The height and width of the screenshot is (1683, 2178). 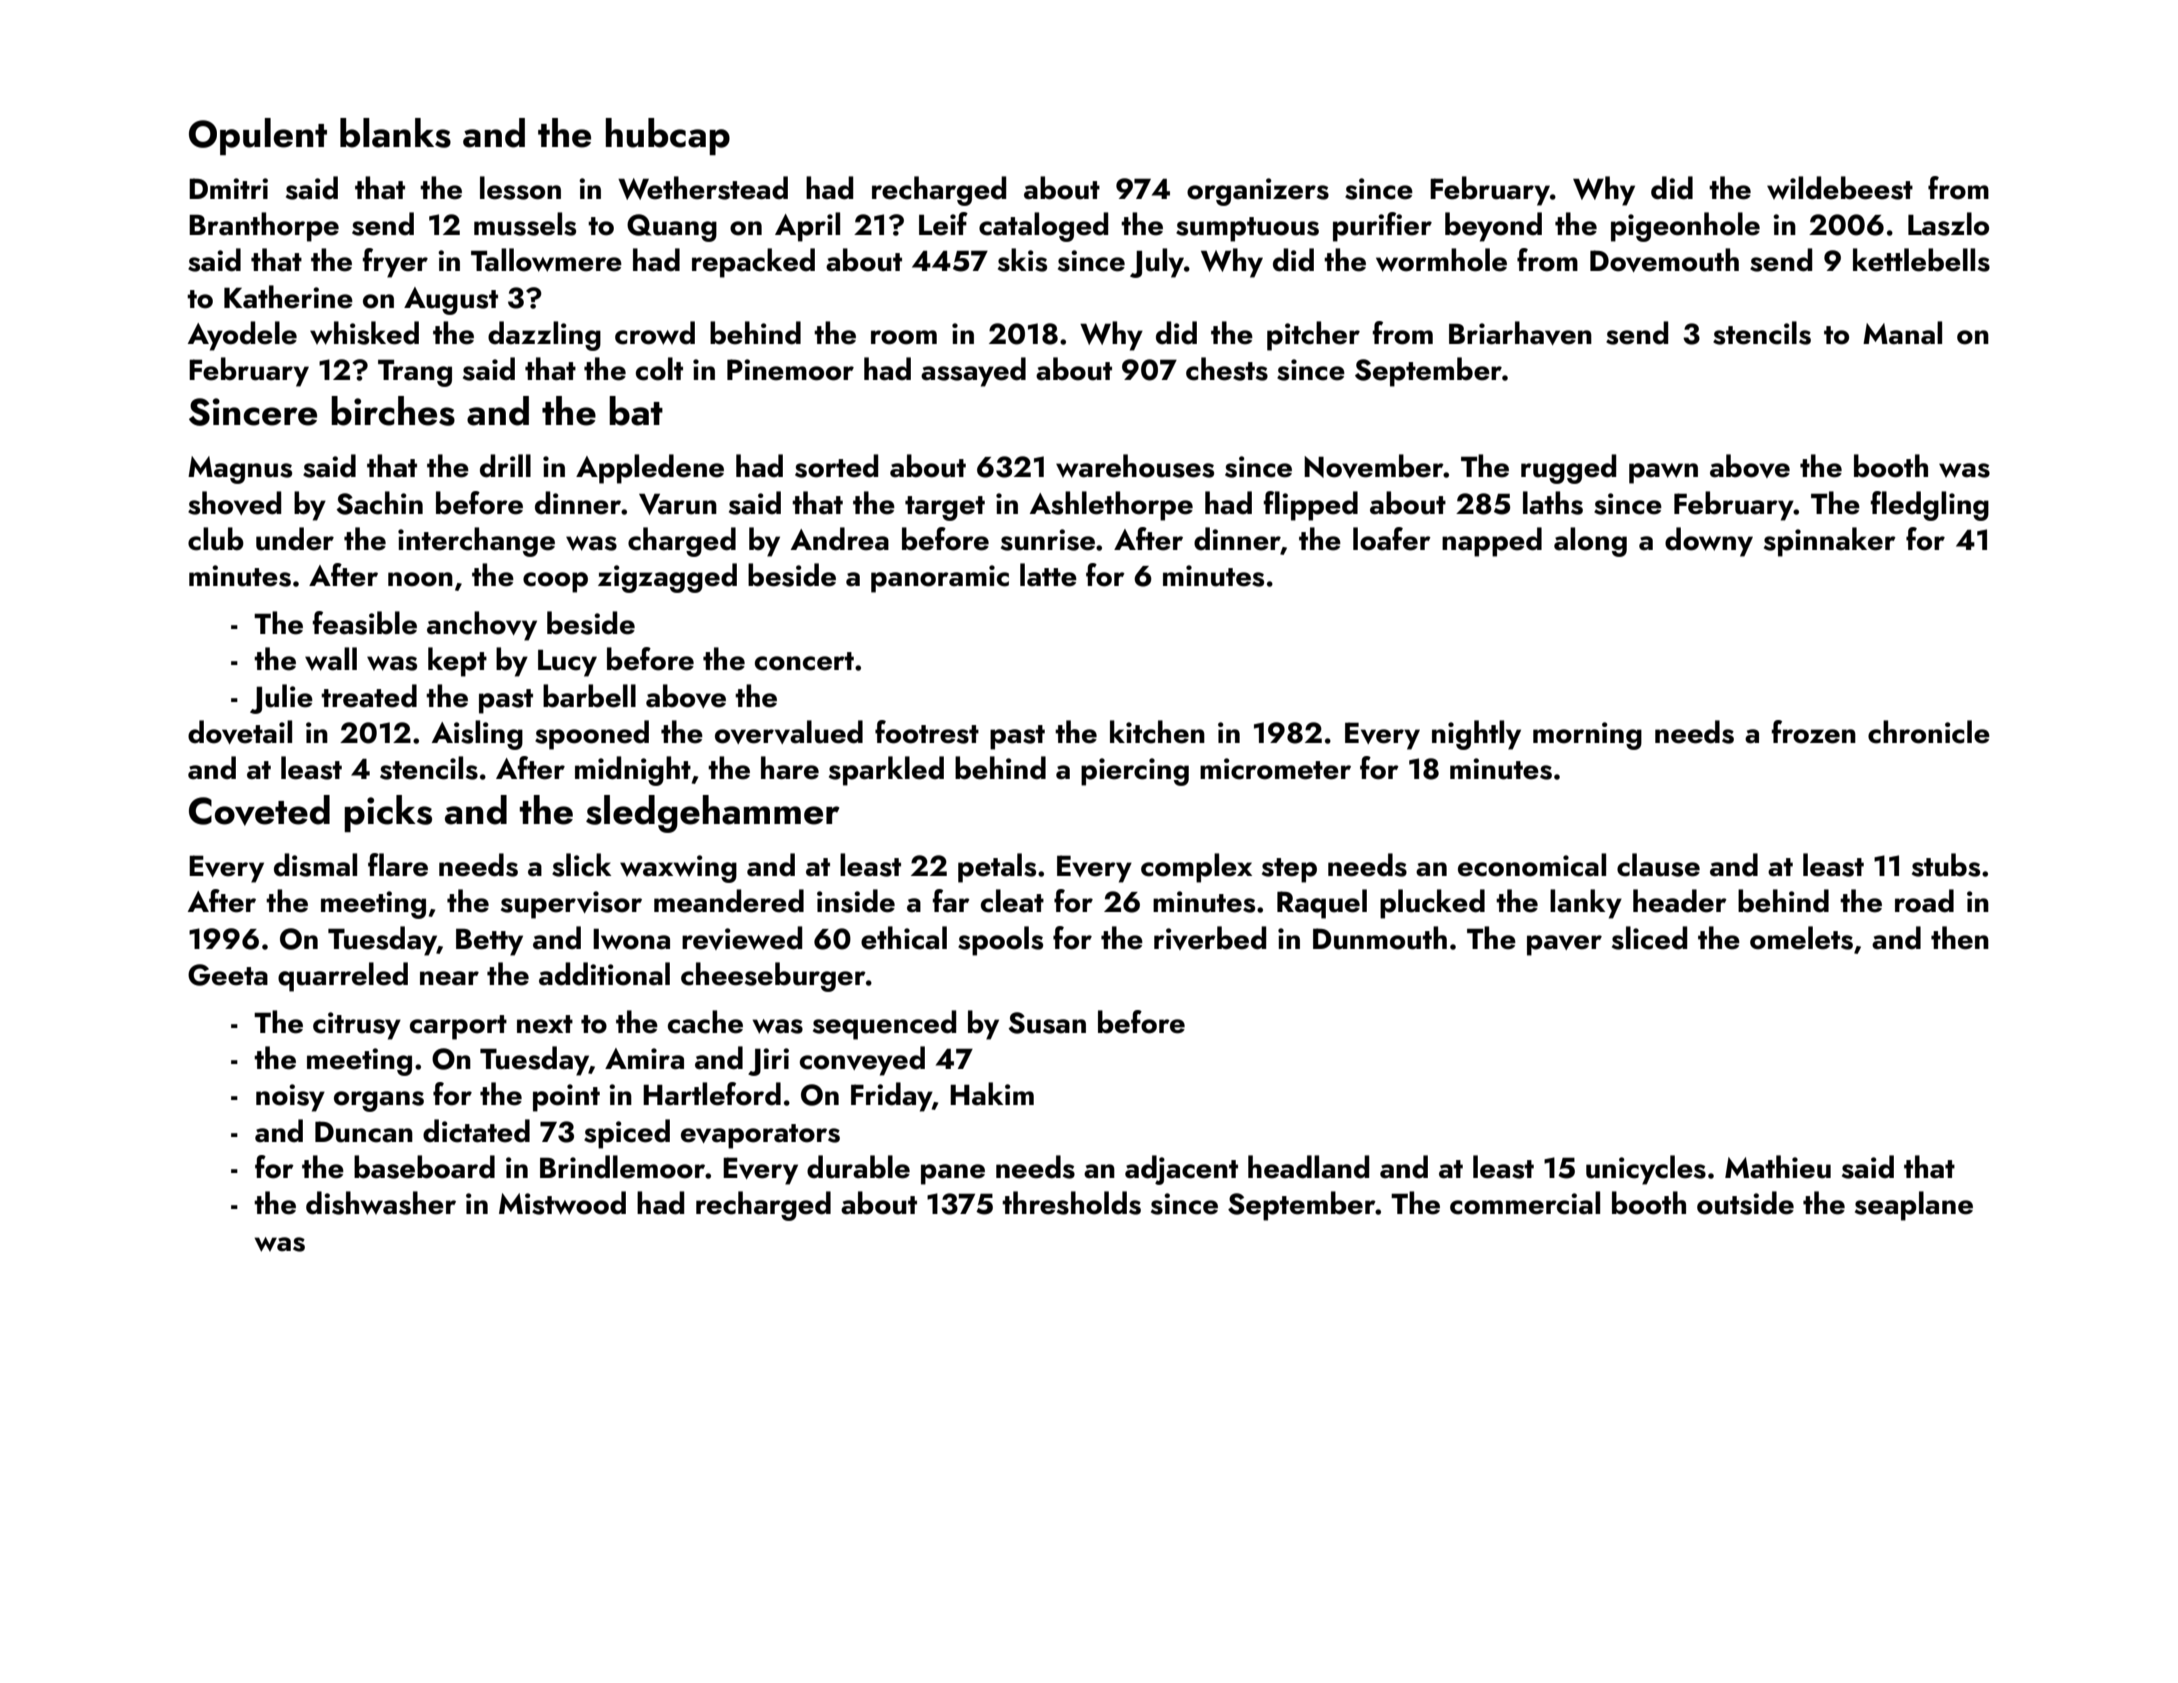 What do you see at coordinates (927, 732) in the screenshot?
I see `footrest` at bounding box center [927, 732].
